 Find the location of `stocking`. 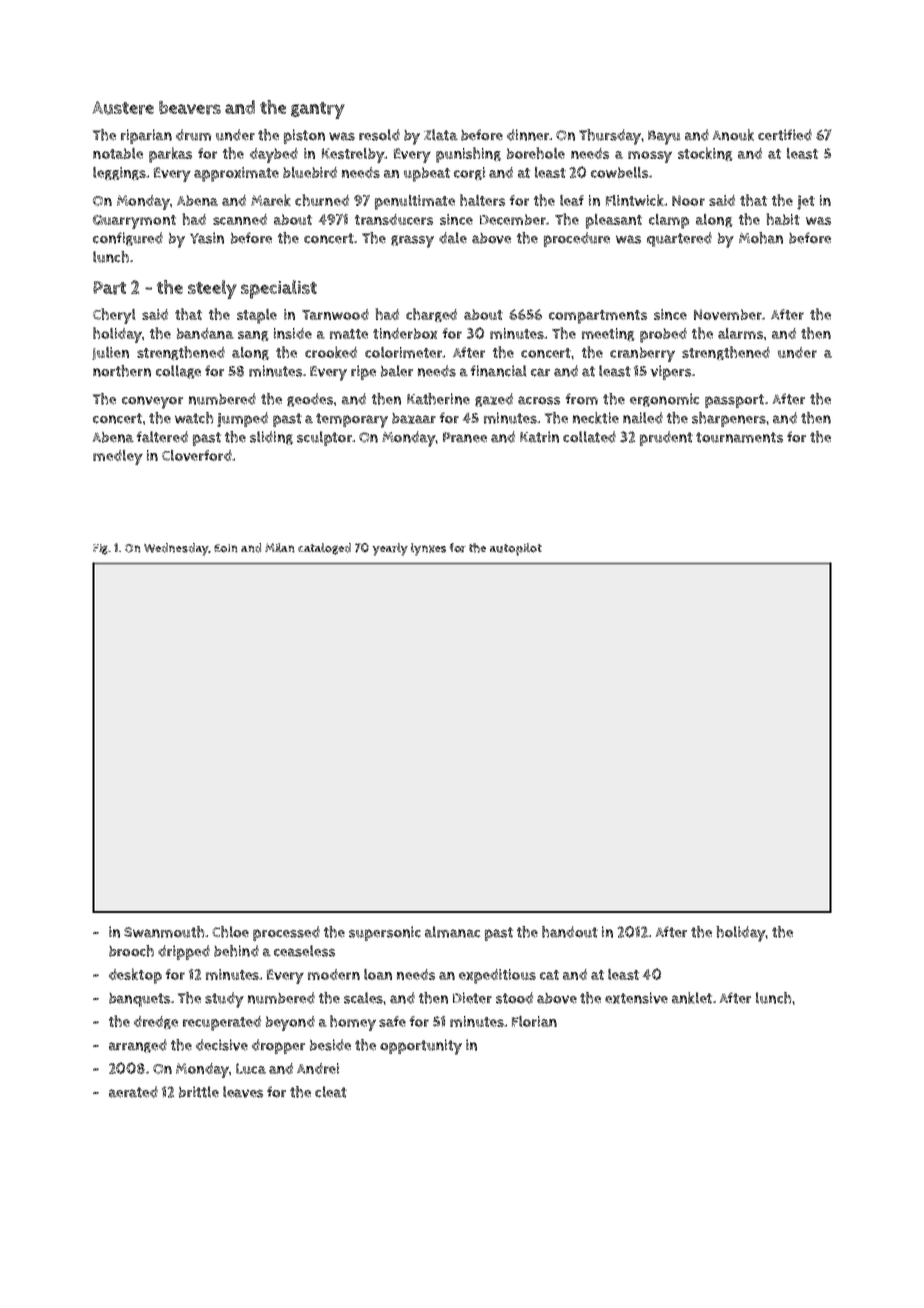

stocking is located at coordinates (705, 154).
